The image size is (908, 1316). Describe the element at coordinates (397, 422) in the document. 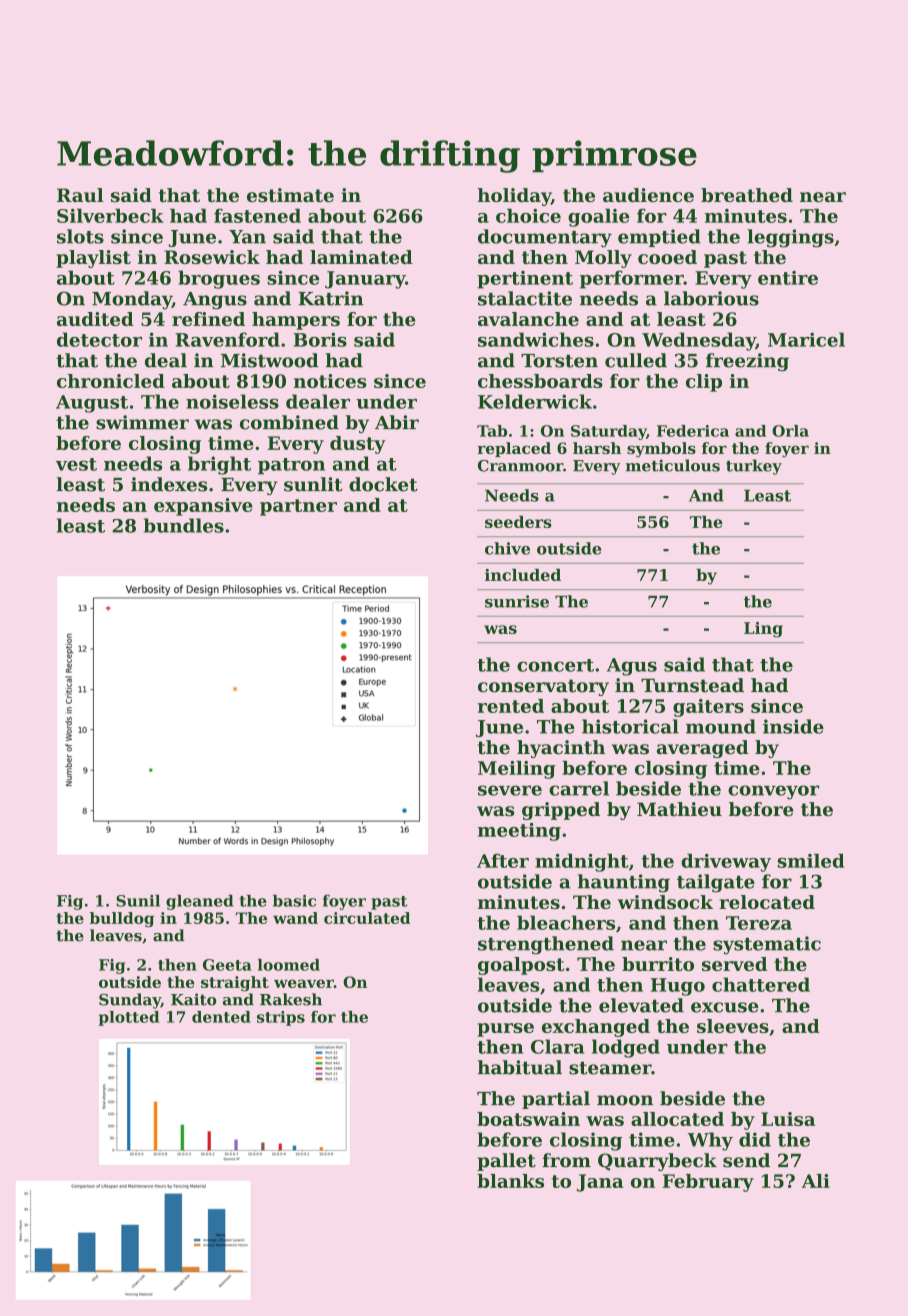

I see `Abir` at that location.
